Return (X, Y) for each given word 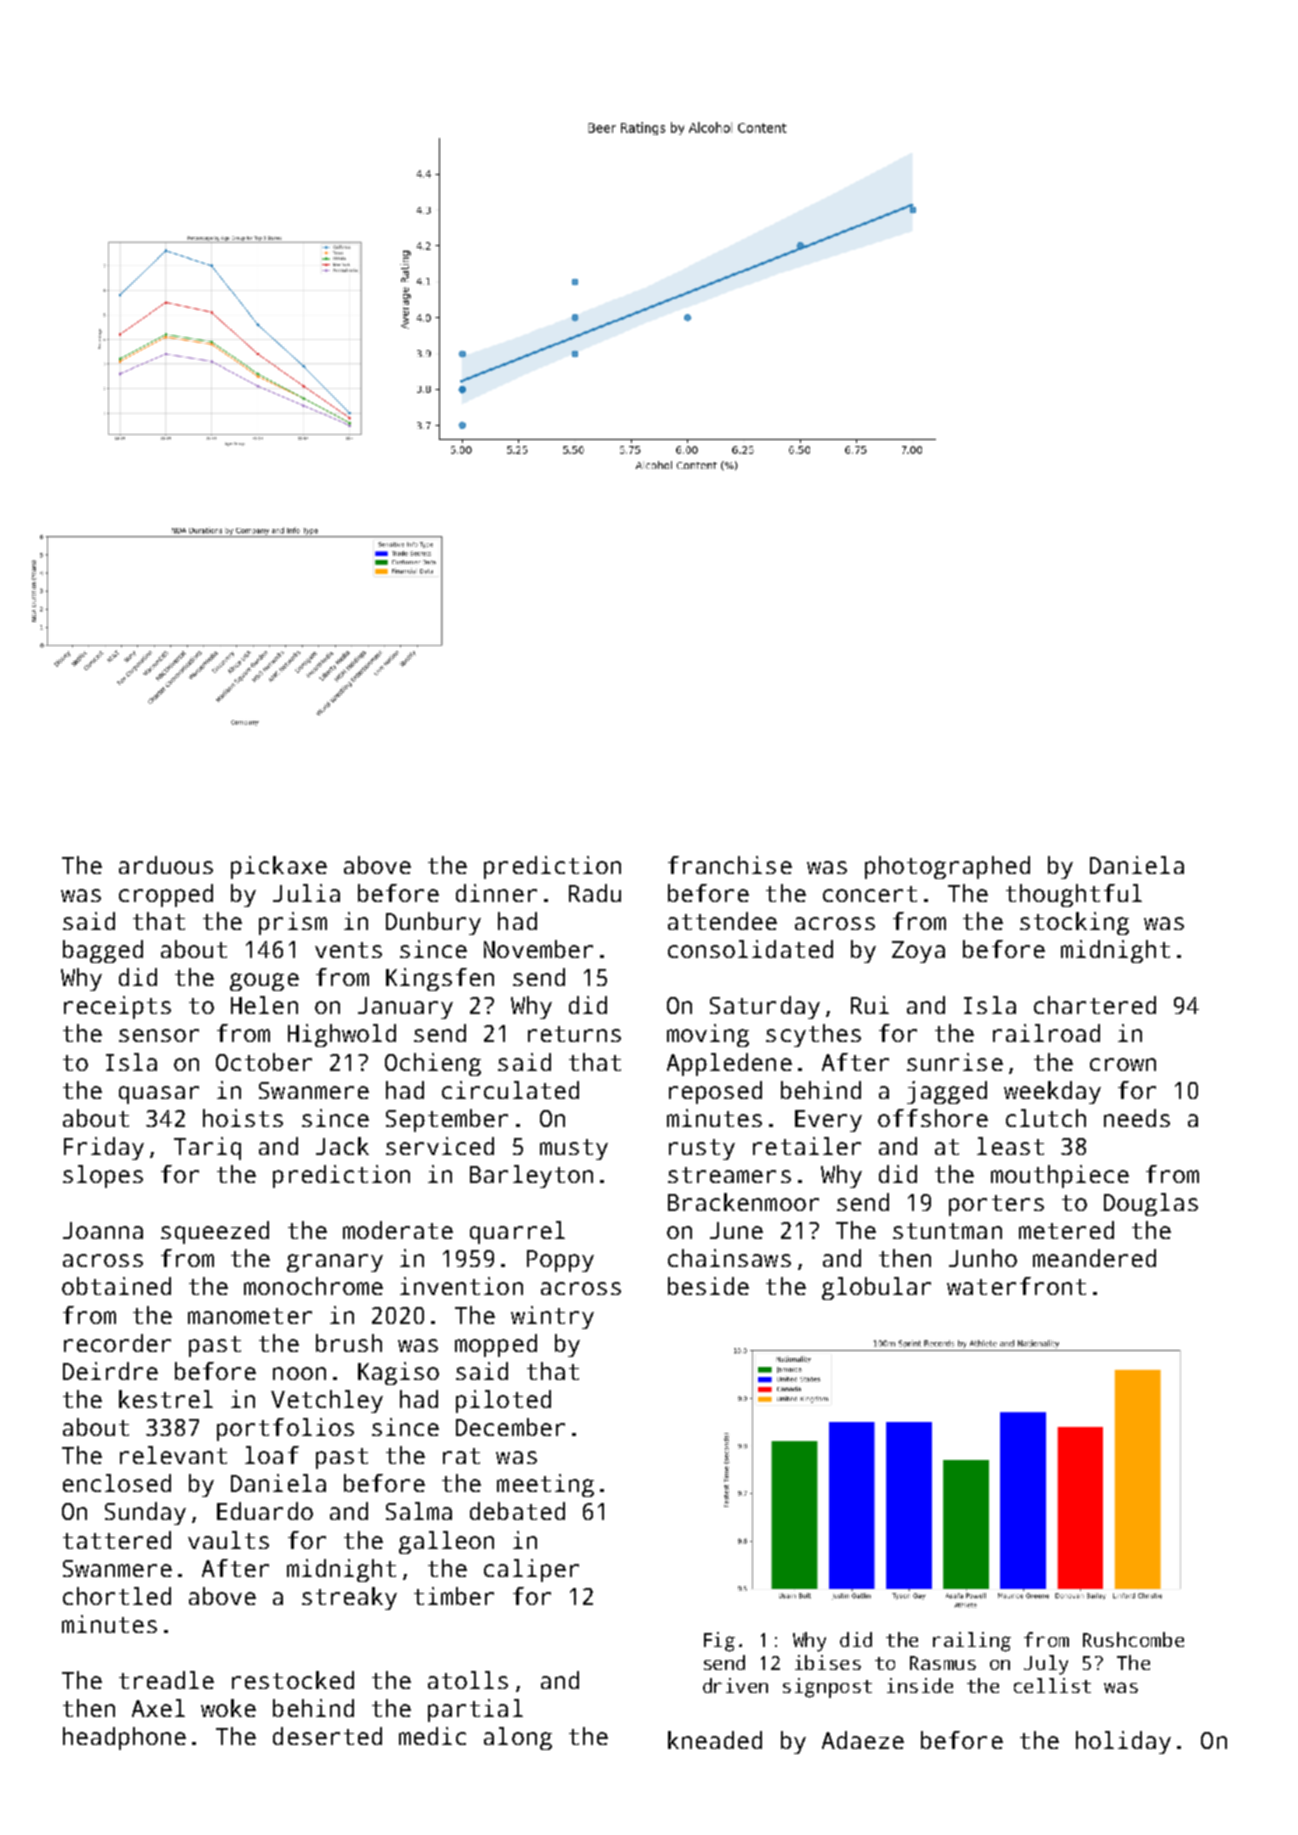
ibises (828, 1662)
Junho (983, 1258)
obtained (116, 1286)
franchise (730, 865)
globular (876, 1288)
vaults (228, 1540)
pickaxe (279, 867)
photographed (947, 867)
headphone (124, 1738)
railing (972, 1642)
